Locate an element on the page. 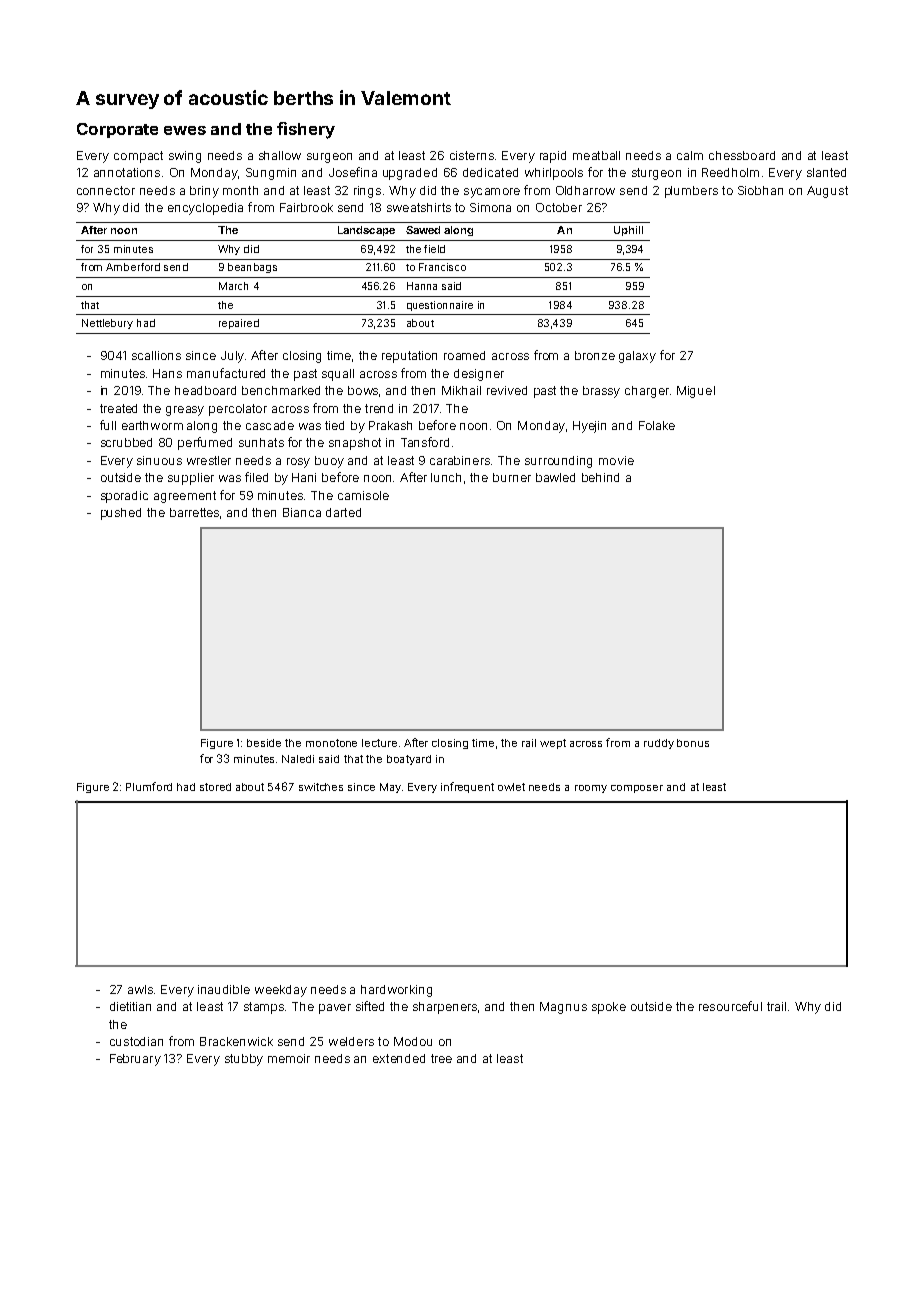  February is located at coordinates (135, 1060).
